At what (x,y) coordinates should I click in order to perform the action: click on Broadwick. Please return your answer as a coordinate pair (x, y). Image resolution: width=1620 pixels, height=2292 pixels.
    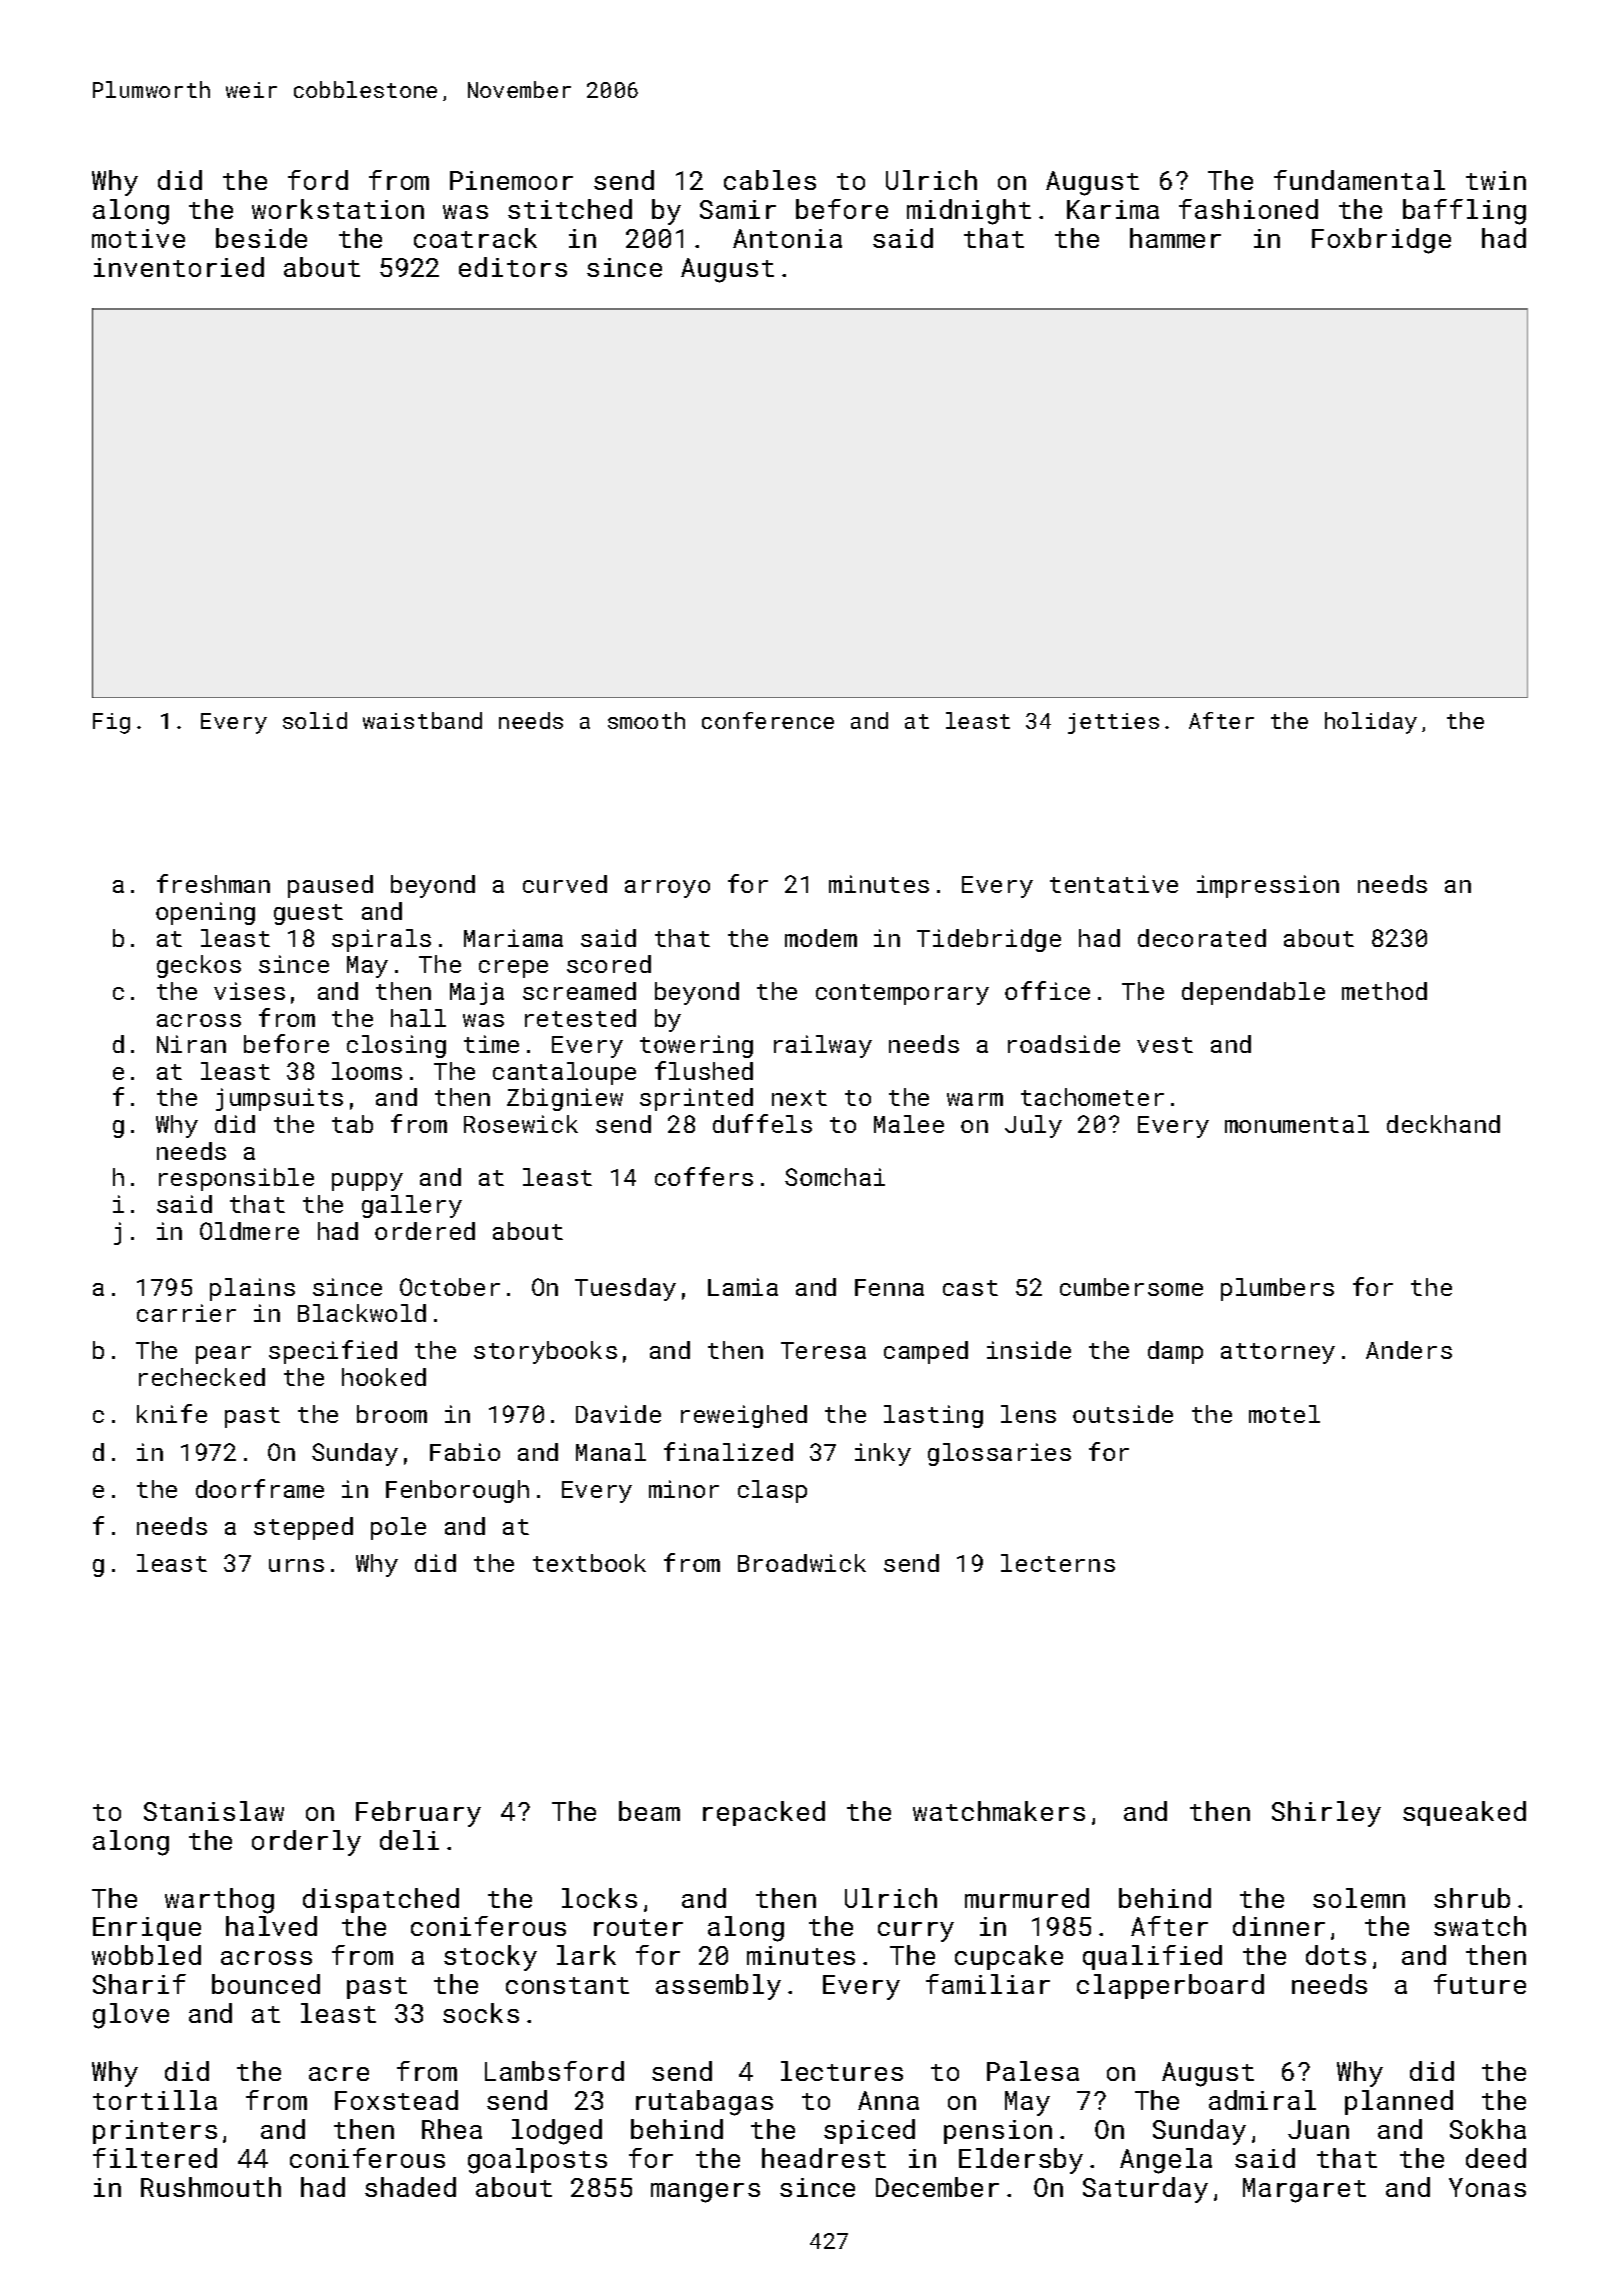
    Looking at the image, I should click on (802, 1563).
